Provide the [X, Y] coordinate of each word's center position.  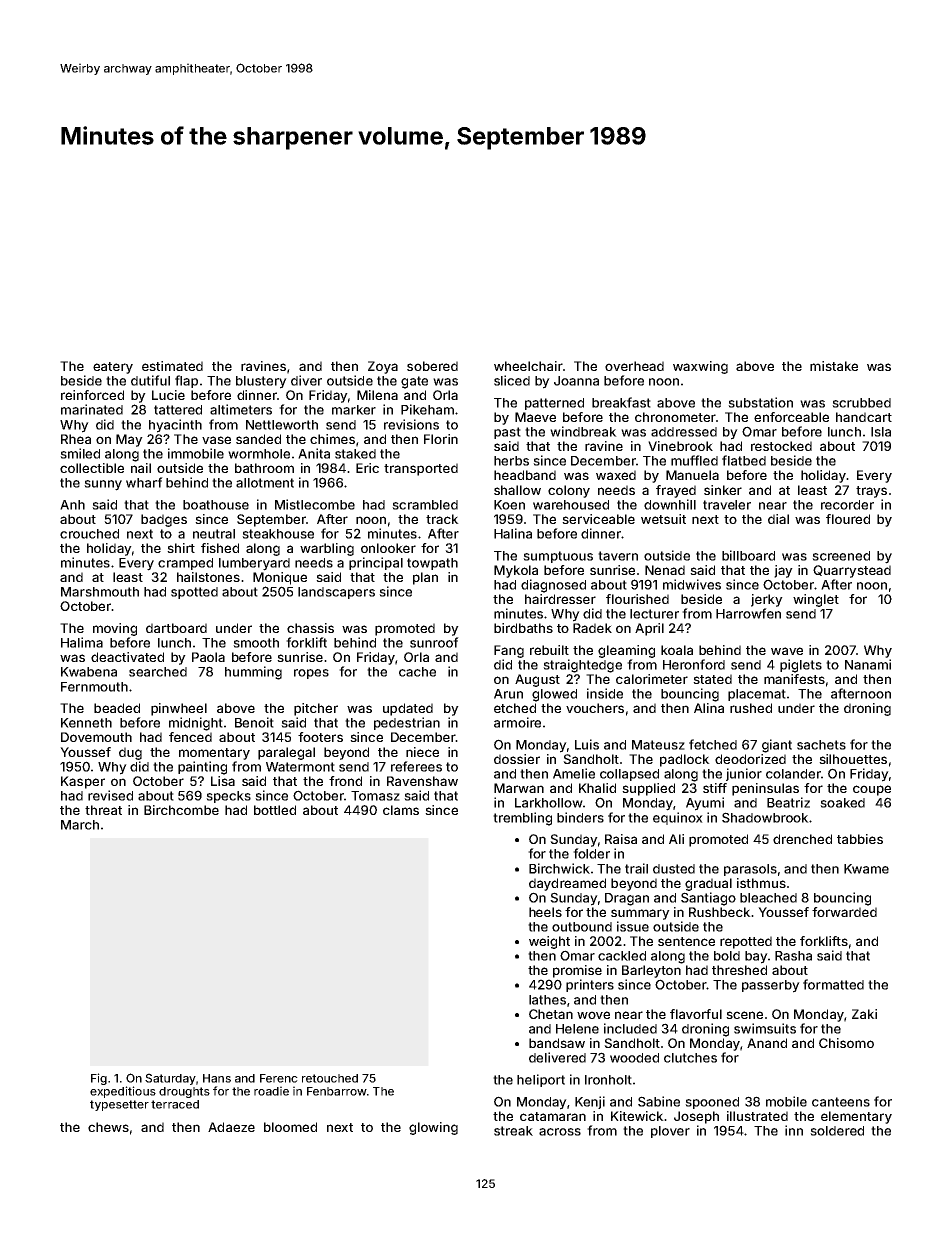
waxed [616, 475]
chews [108, 1127]
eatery [113, 368]
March [80, 825]
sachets [821, 745]
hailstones [208, 577]
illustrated [757, 1116]
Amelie [574, 773]
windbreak [583, 431]
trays [871, 492]
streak [513, 1131]
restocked [781, 446]
